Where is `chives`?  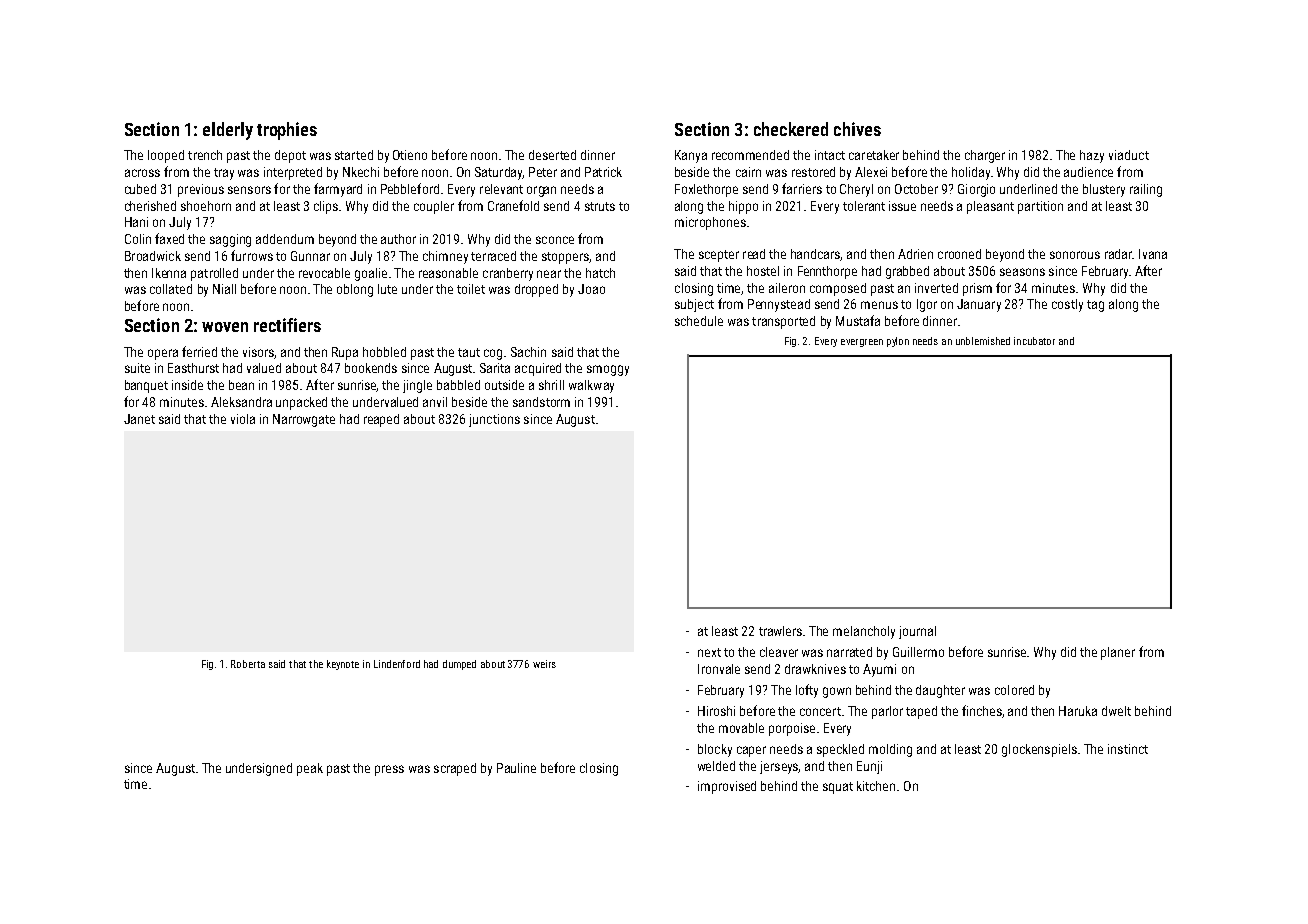
chives is located at coordinates (857, 129).
